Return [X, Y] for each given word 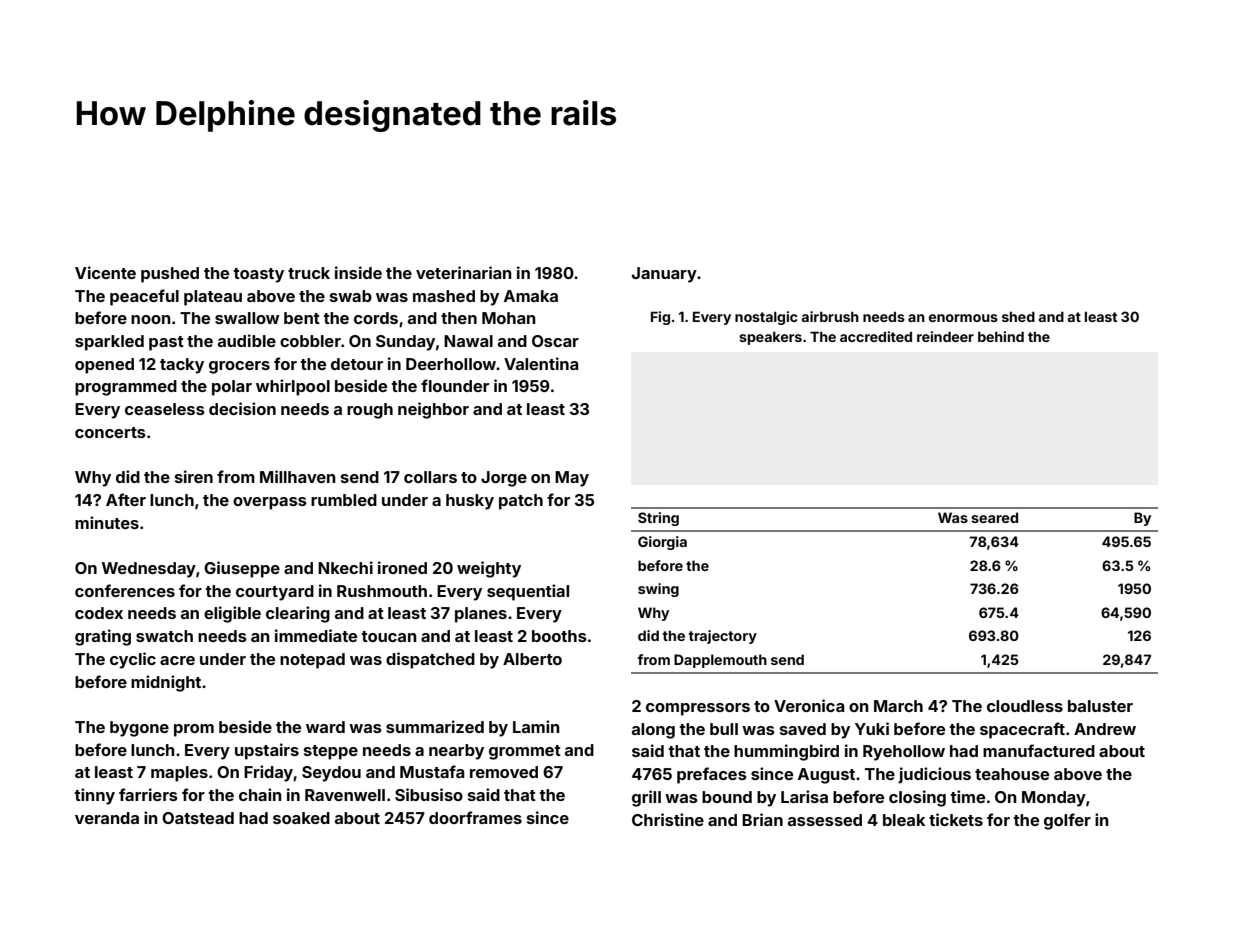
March [898, 706]
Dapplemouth [720, 661]
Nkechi [345, 567]
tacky [182, 366]
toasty [259, 275]
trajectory [723, 637]
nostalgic [766, 318]
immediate [316, 635]
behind [1001, 336]
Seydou [331, 774]
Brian [762, 819]
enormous [963, 318]
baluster [1100, 706]
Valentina [541, 363]
